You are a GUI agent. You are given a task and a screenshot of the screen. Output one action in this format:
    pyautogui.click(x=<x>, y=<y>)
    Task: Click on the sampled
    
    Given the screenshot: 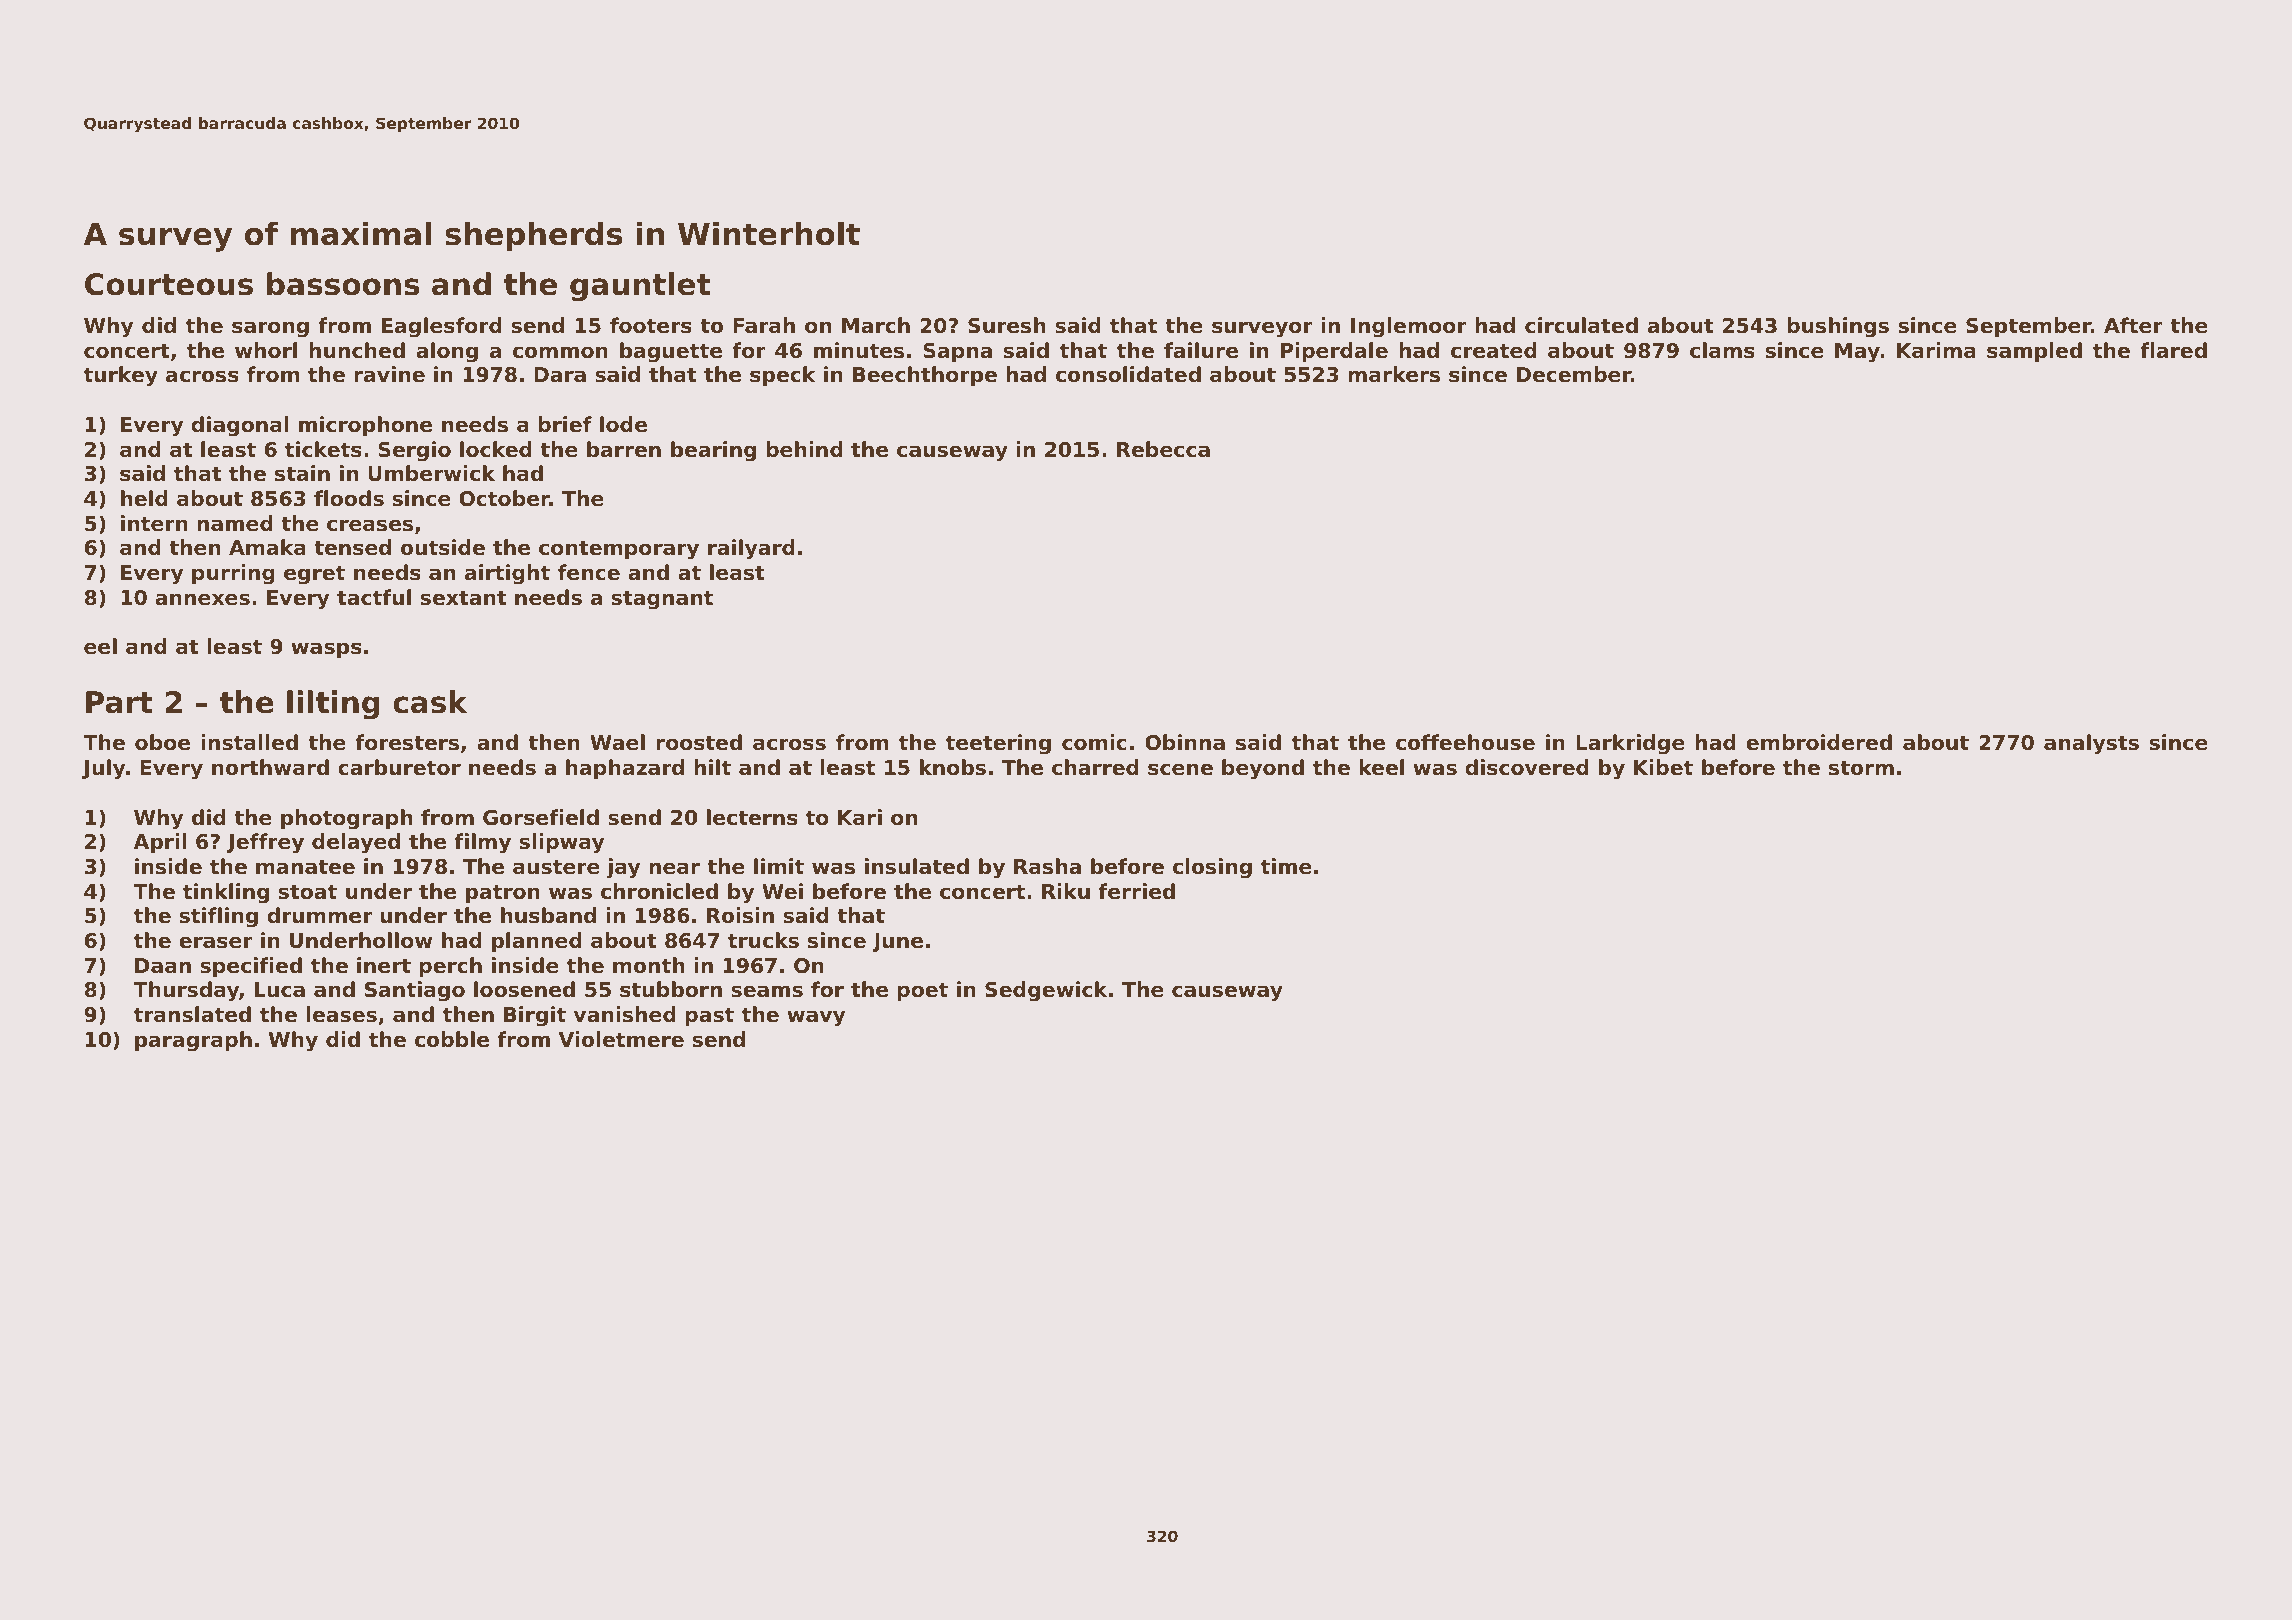 What is the action you would take?
    pyautogui.click(x=2034, y=352)
